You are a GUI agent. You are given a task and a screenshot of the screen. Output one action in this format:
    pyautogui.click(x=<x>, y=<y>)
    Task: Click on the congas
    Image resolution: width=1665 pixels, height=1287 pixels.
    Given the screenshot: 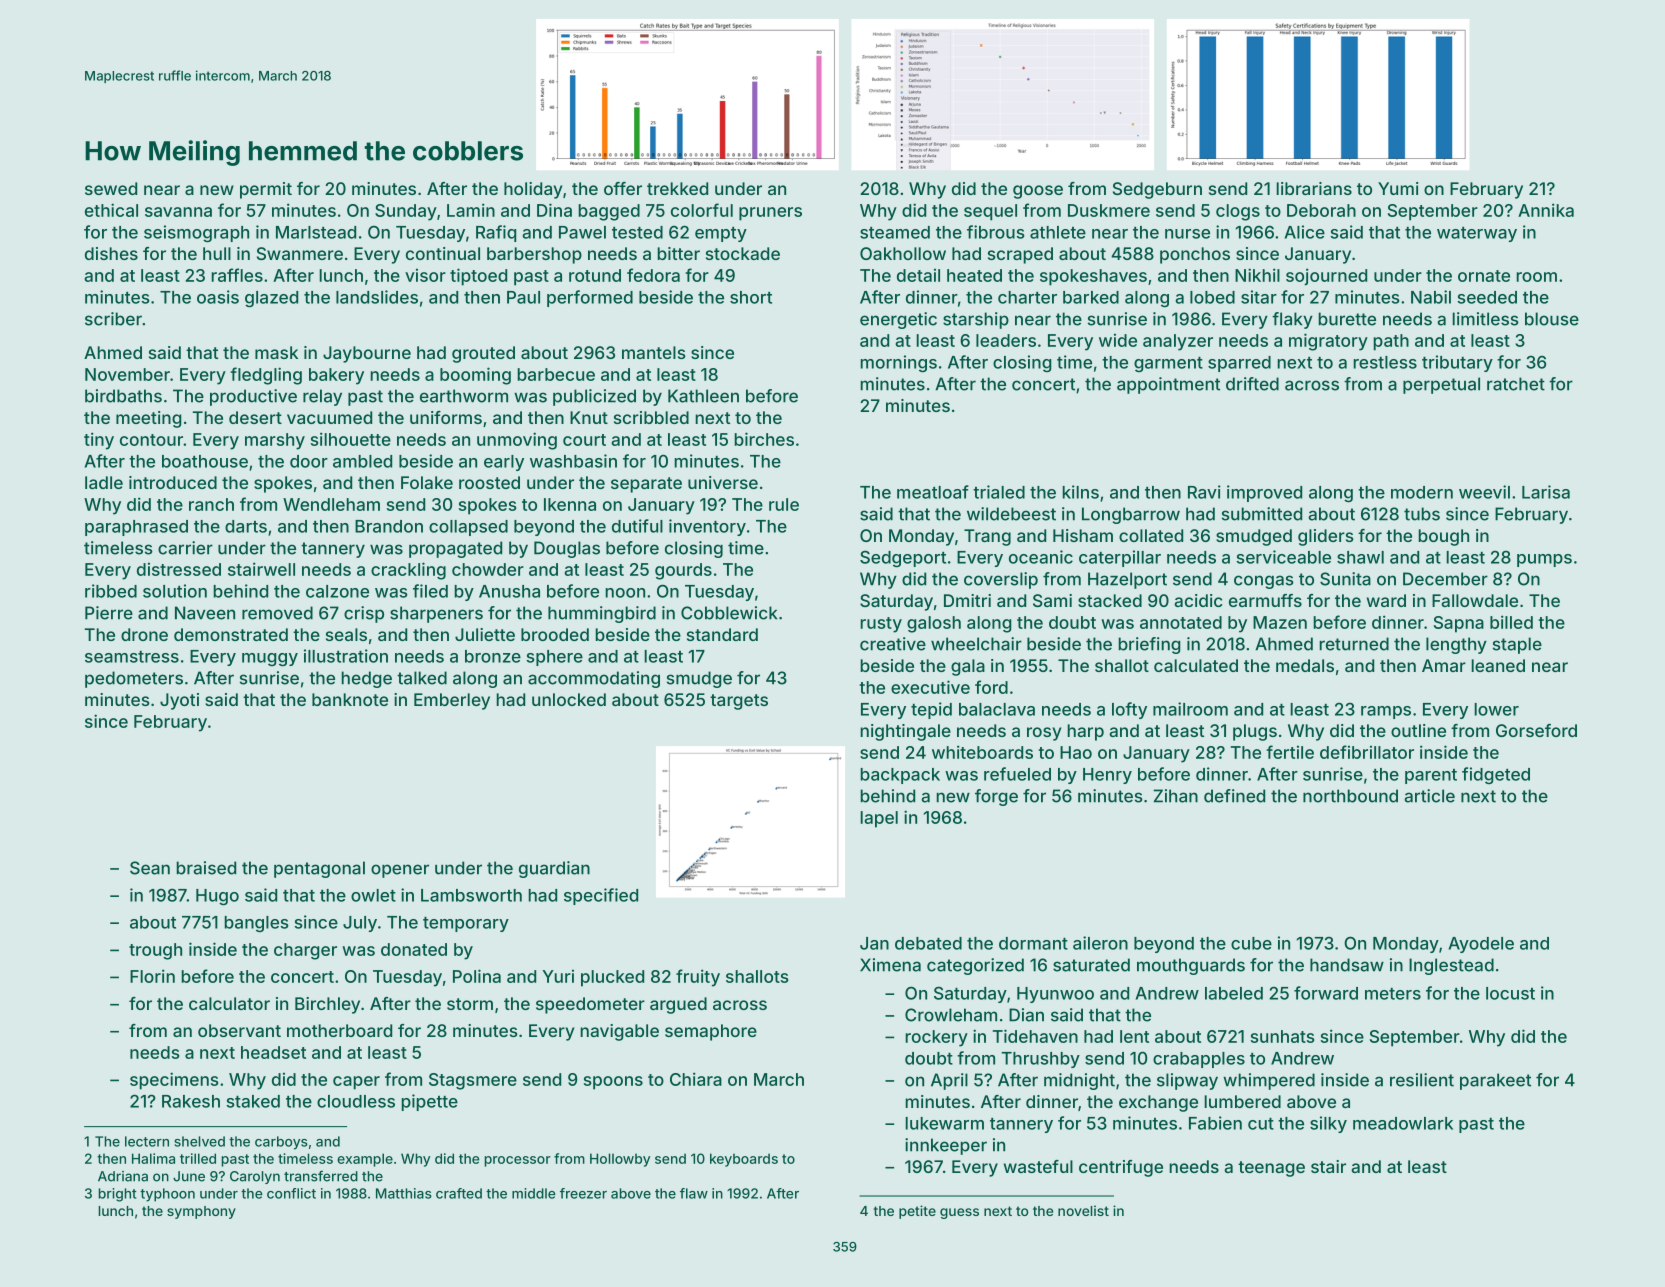 What is the action you would take?
    pyautogui.click(x=1264, y=582)
